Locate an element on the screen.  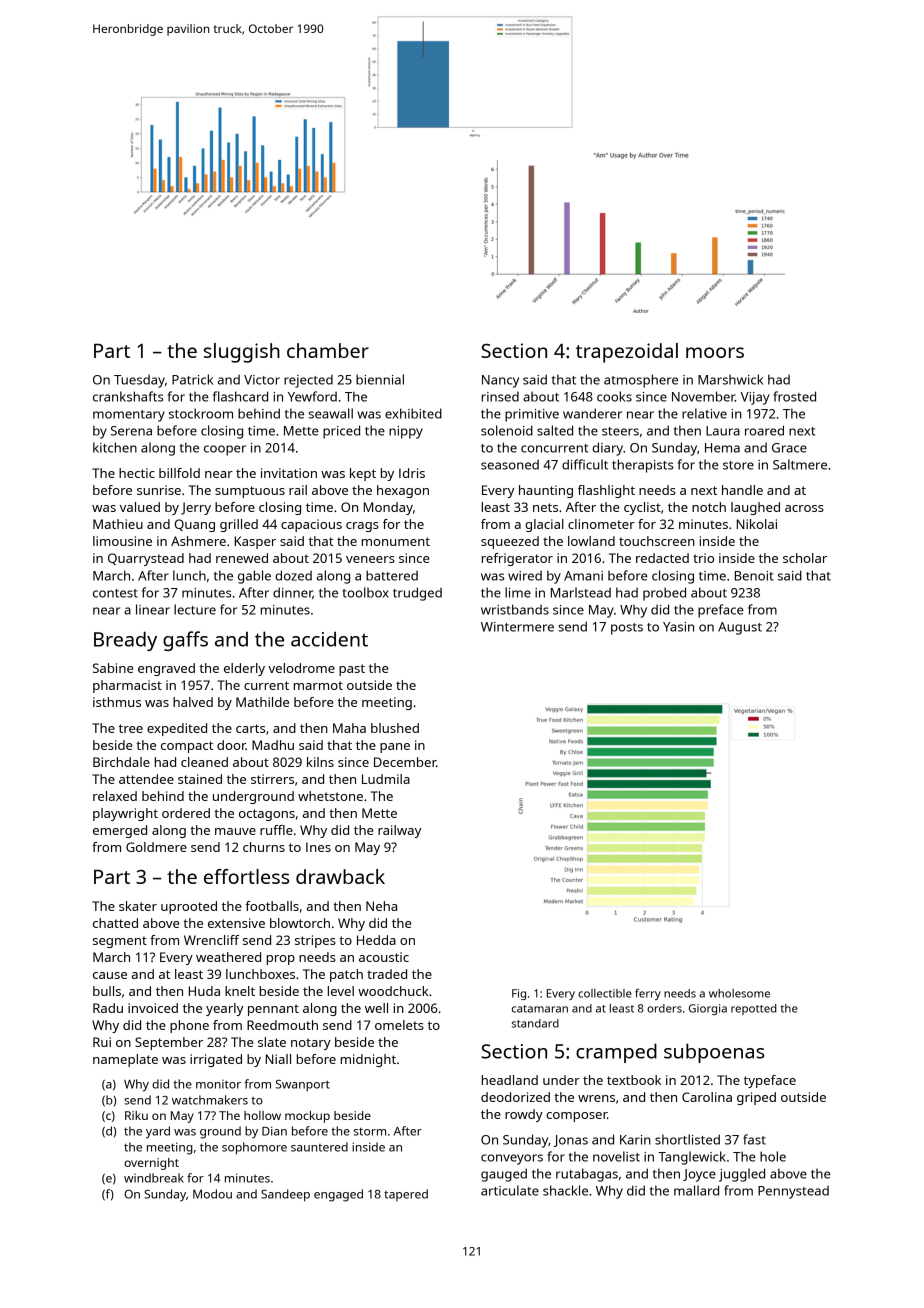
frosted is located at coordinates (794, 396).
